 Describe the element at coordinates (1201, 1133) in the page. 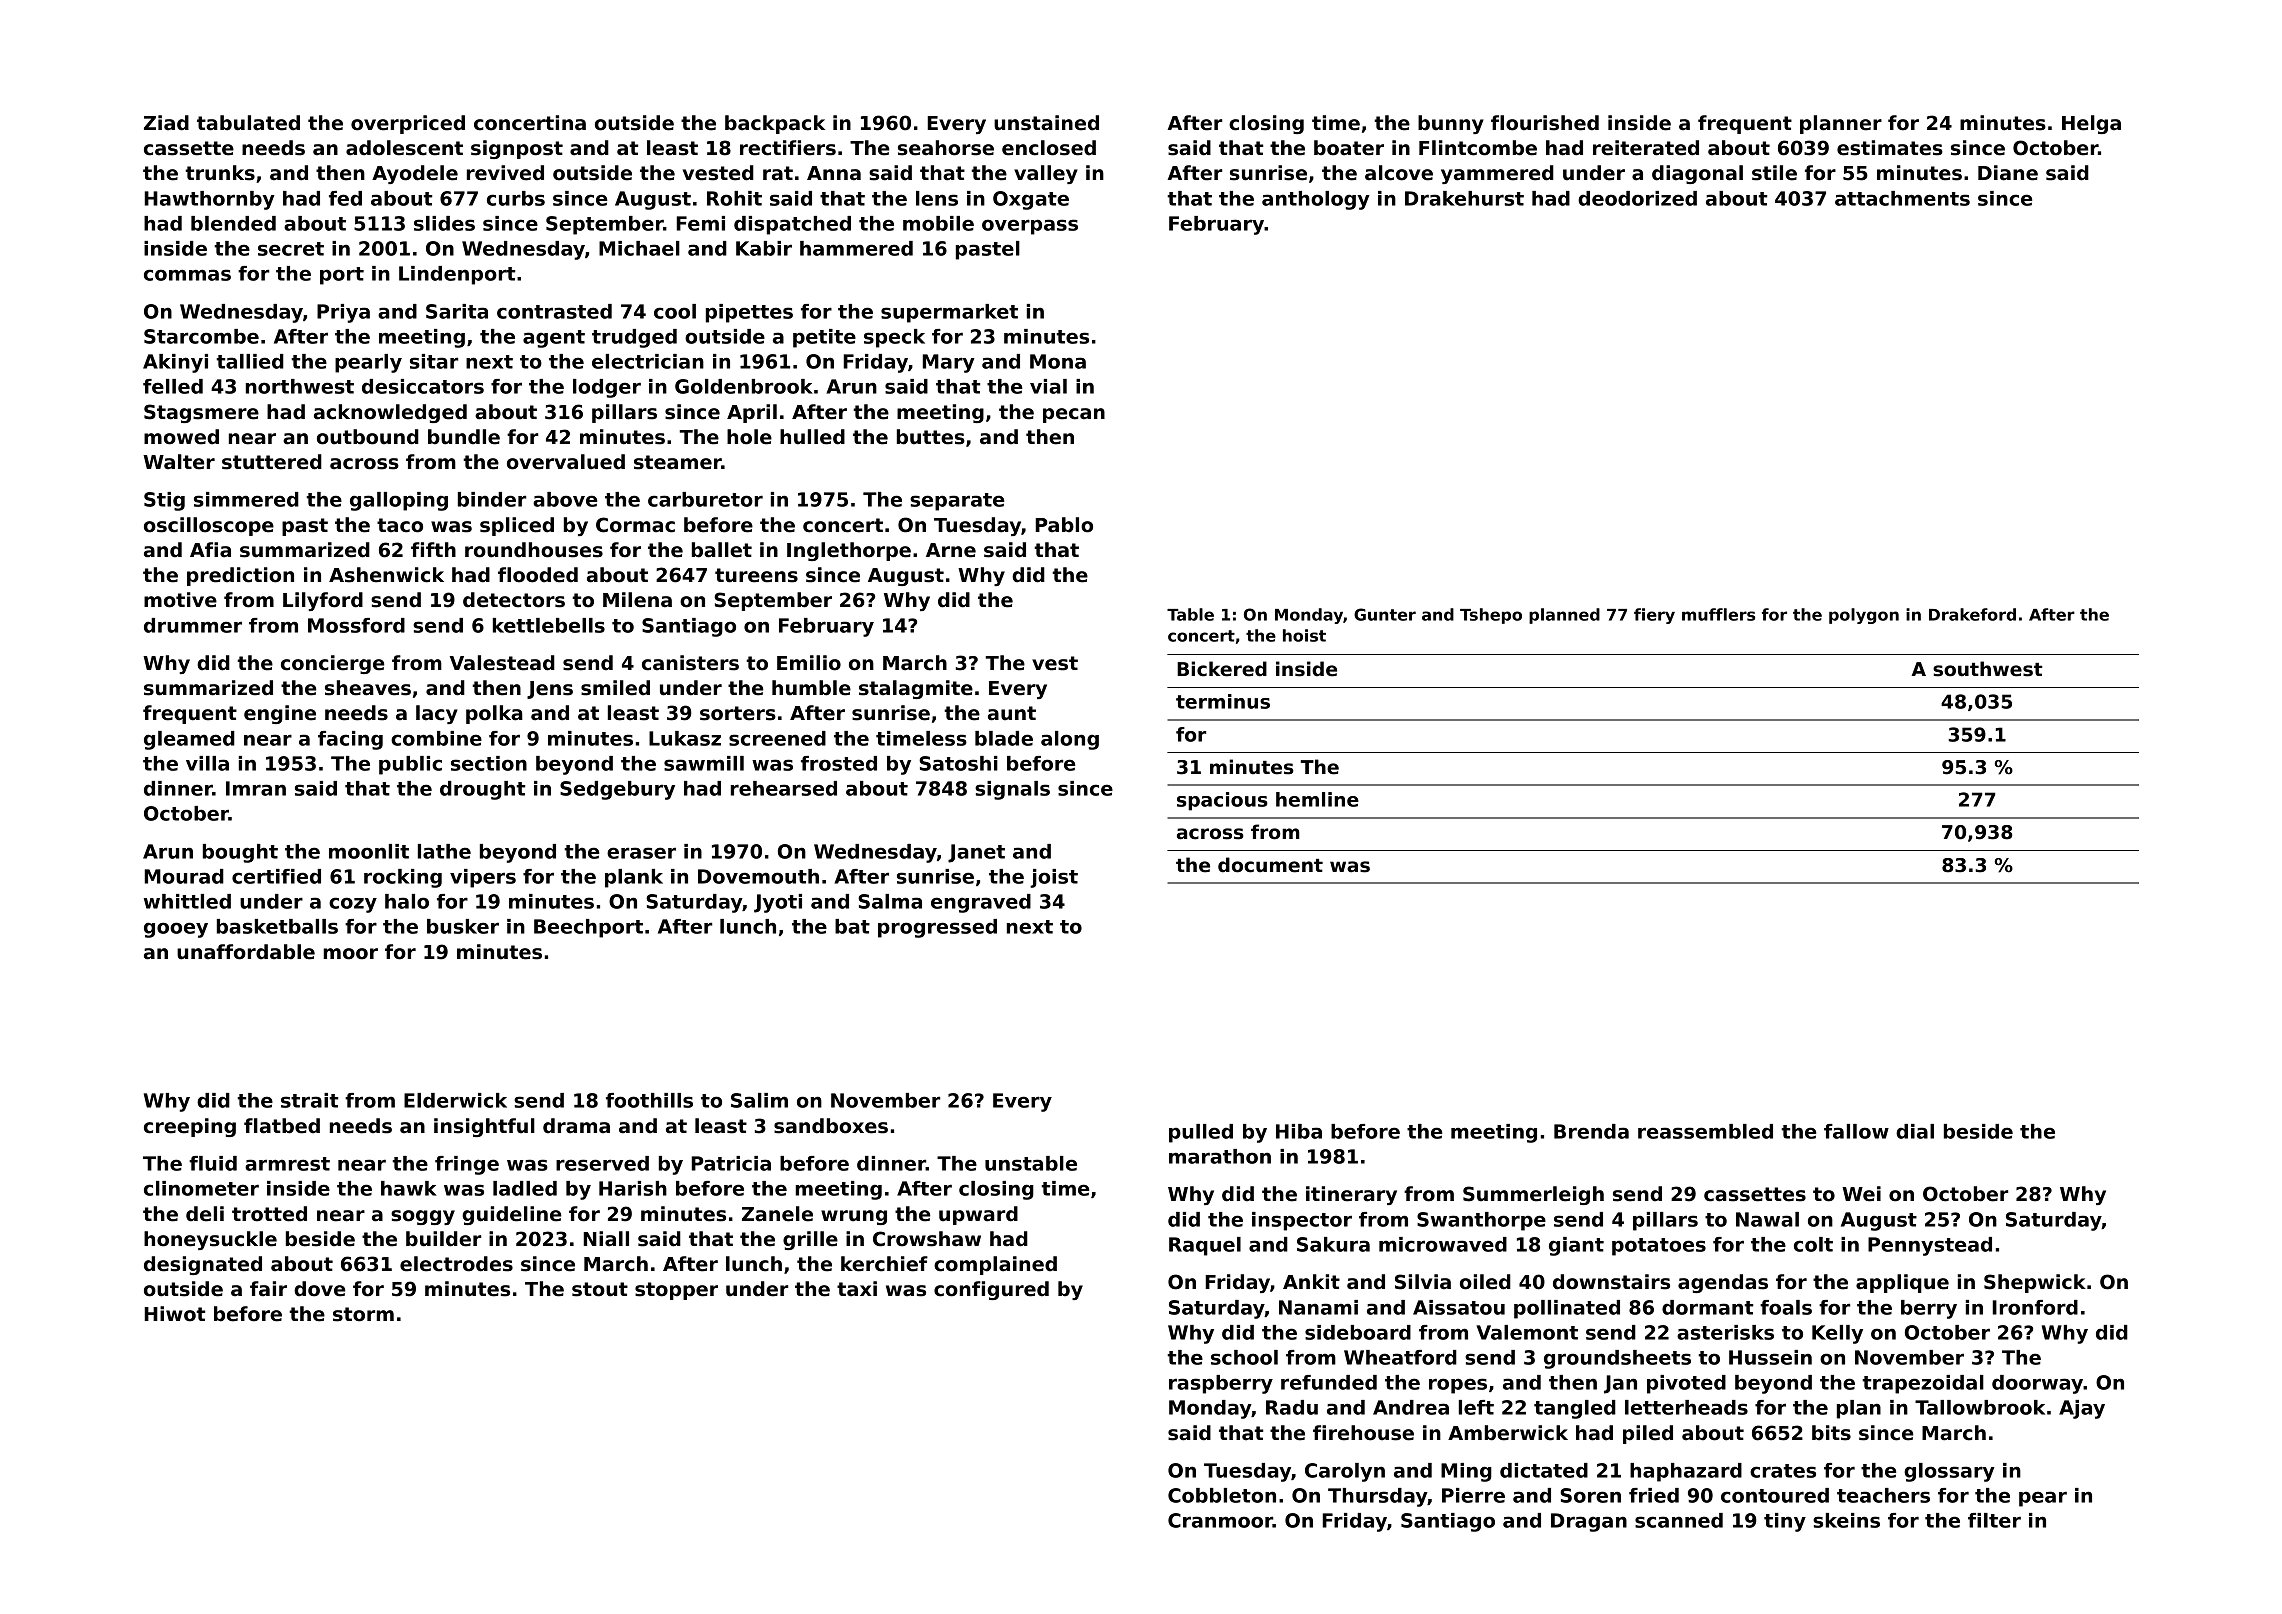

I see `pulled` at that location.
